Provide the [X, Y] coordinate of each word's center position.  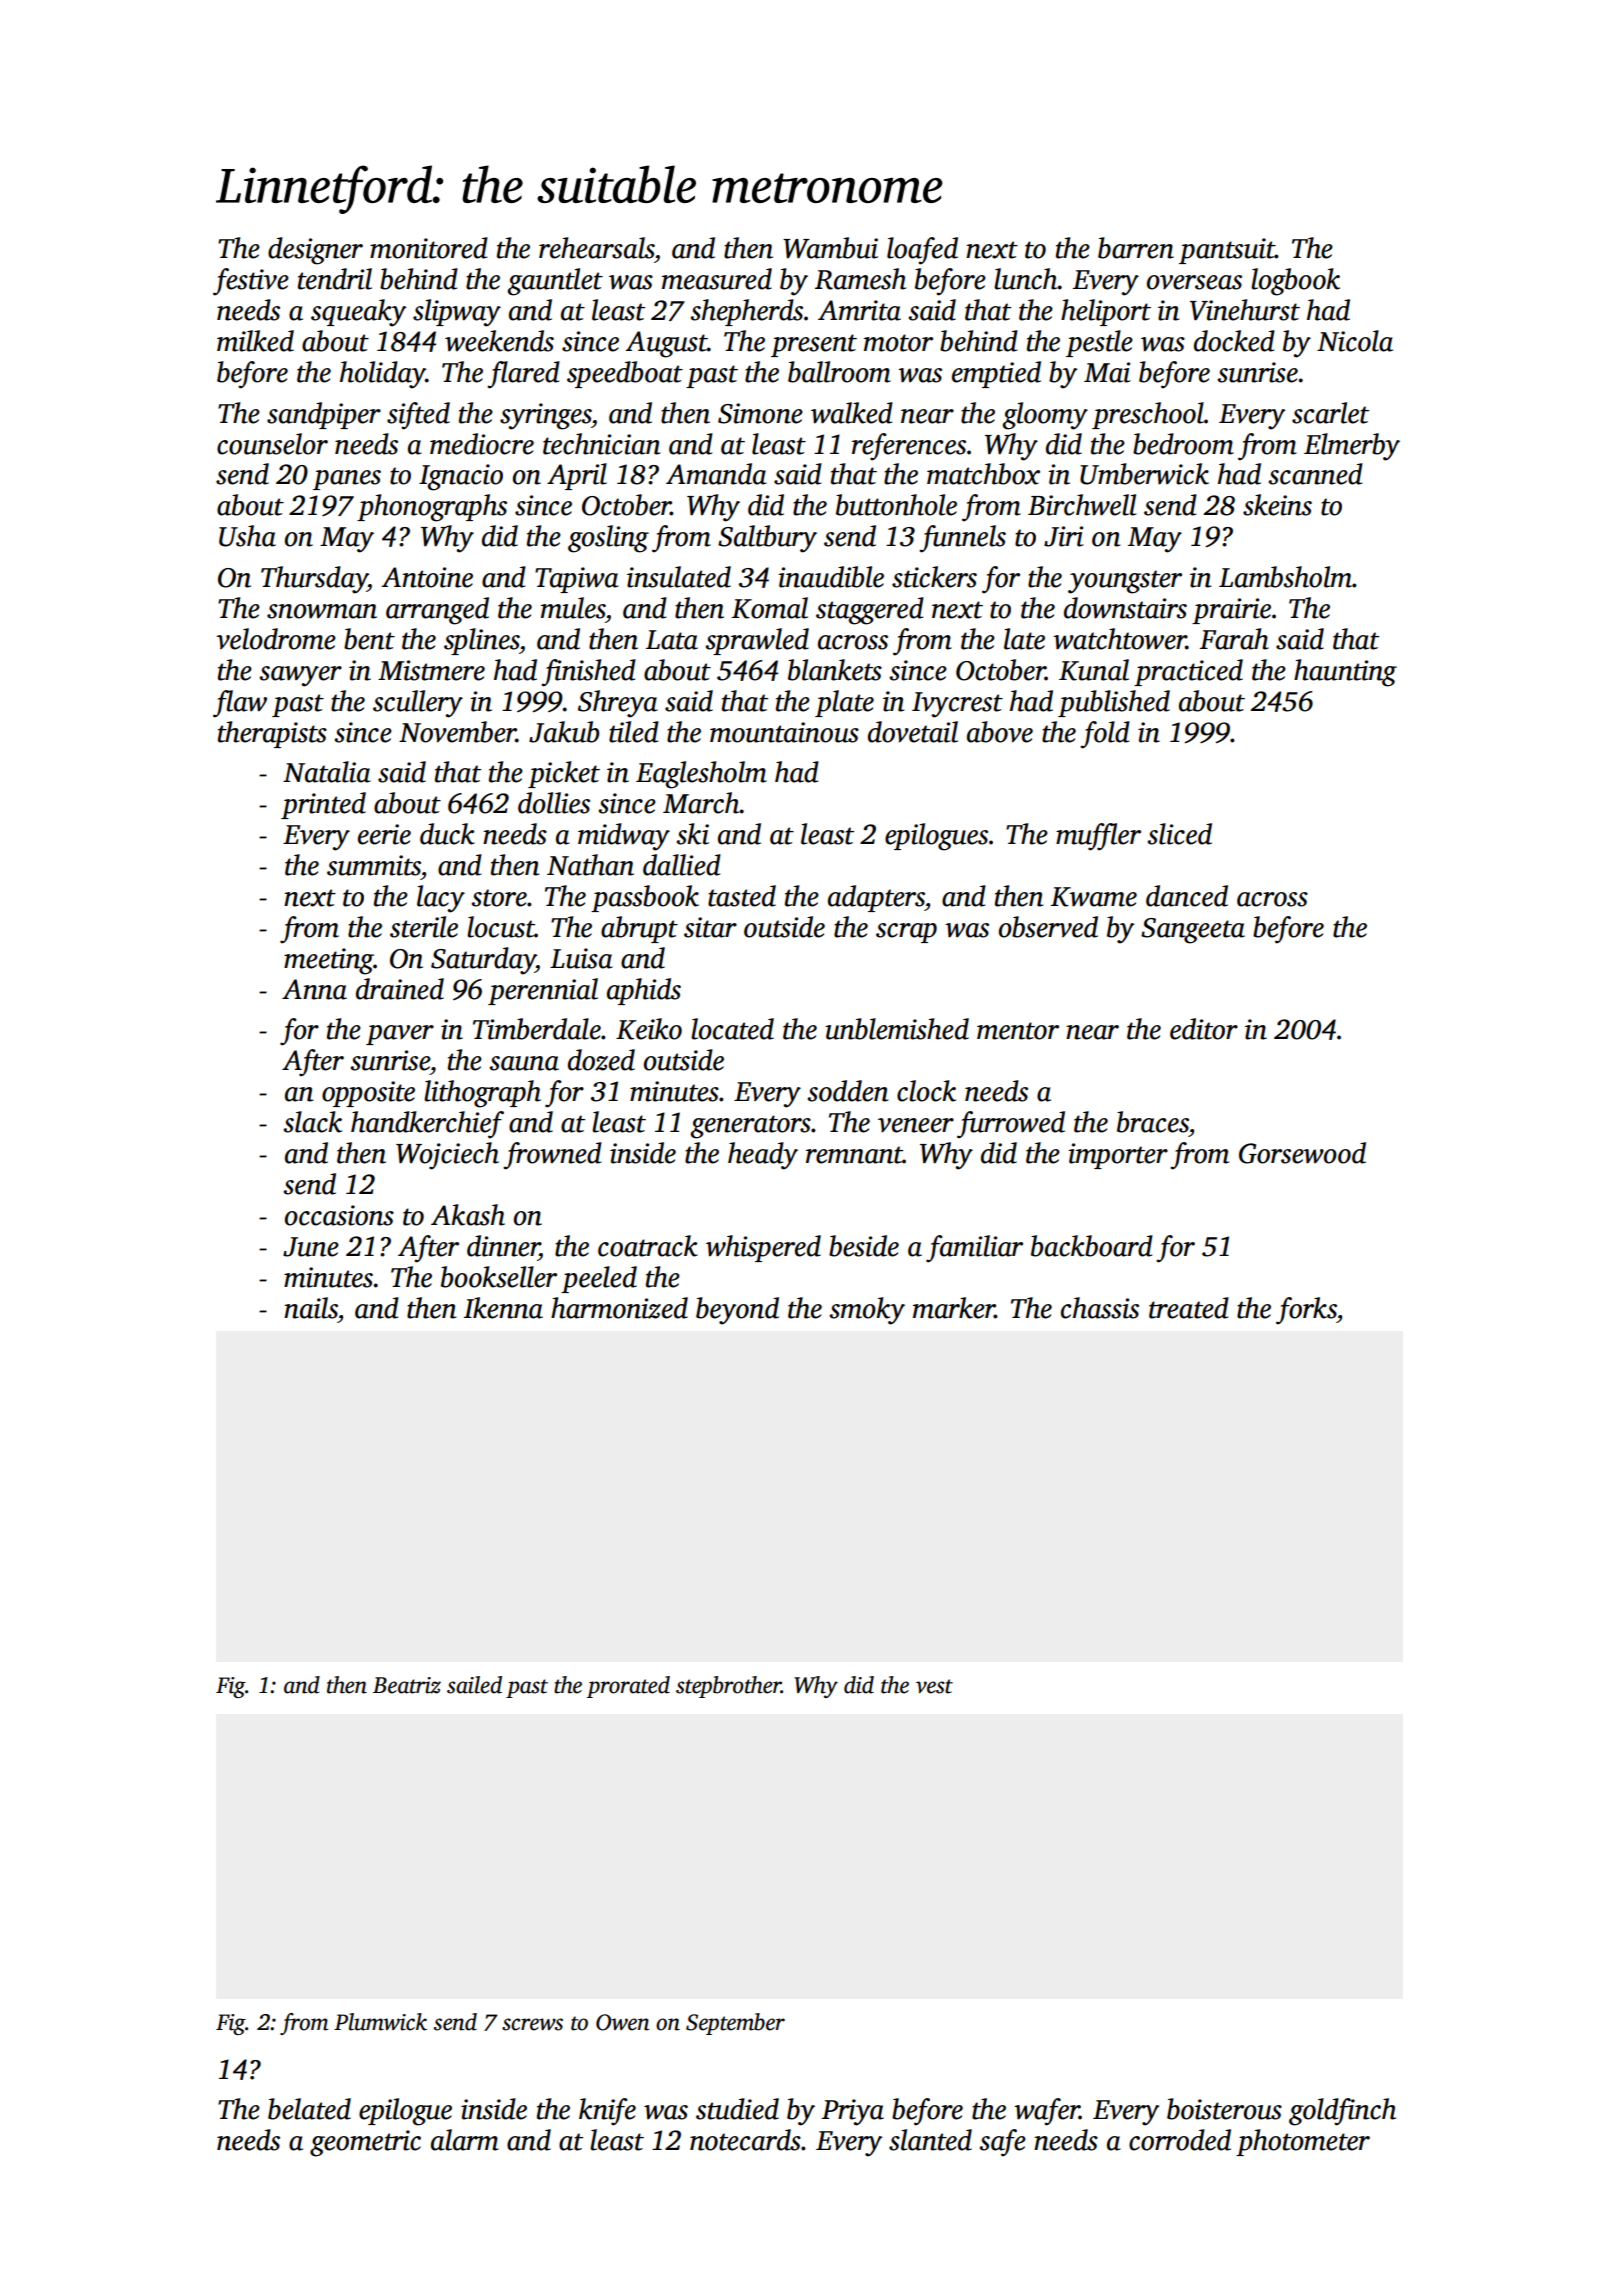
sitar [710, 927]
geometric [365, 2143]
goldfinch [1342, 2112]
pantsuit [1227, 251]
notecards [745, 2140]
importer [1118, 1156]
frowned [552, 1156]
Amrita [859, 310]
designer [315, 251]
